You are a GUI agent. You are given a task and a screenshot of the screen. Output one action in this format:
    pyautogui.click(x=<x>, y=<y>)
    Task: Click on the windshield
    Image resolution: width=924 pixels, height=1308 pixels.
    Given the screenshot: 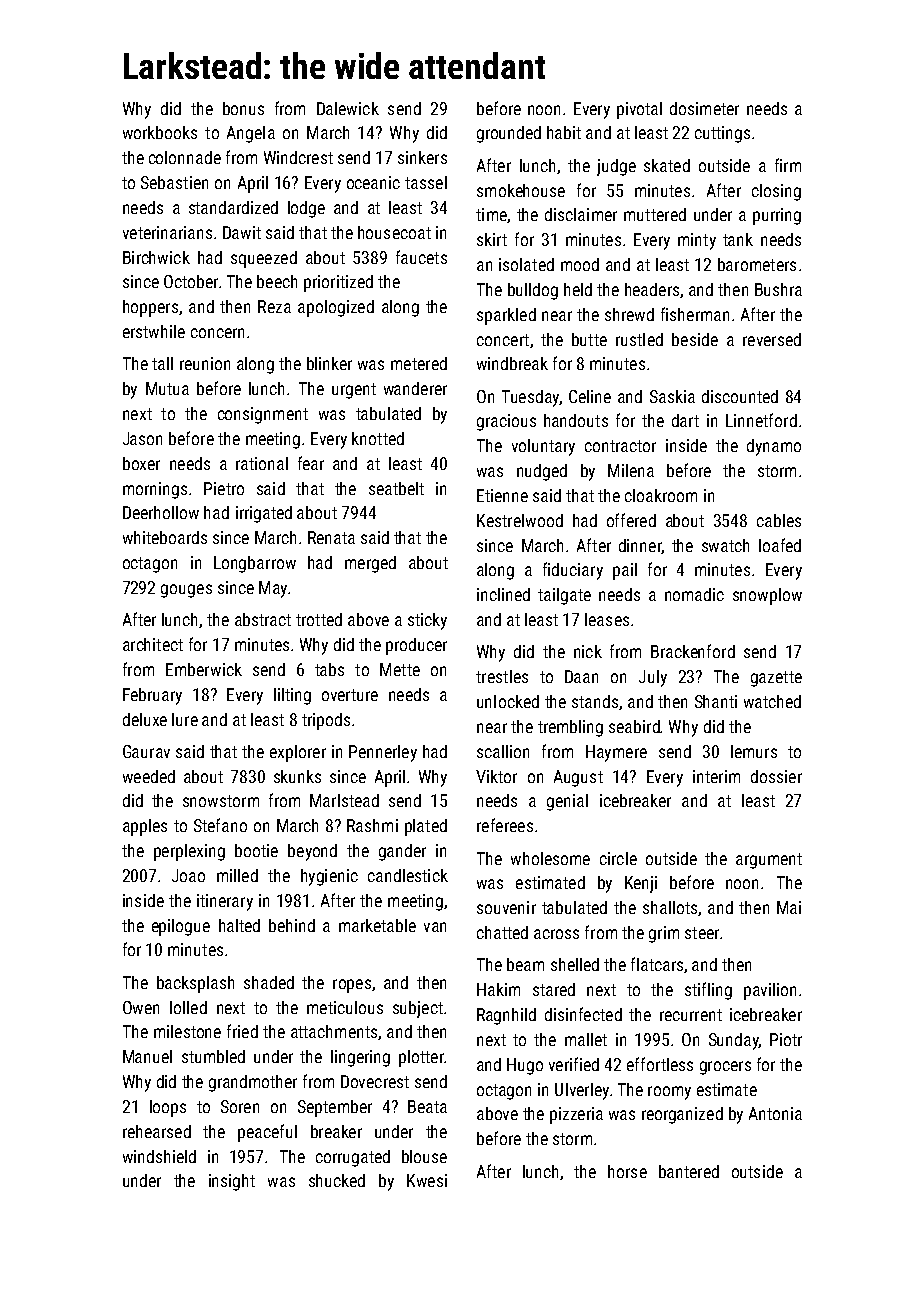 What is the action you would take?
    pyautogui.click(x=159, y=1156)
